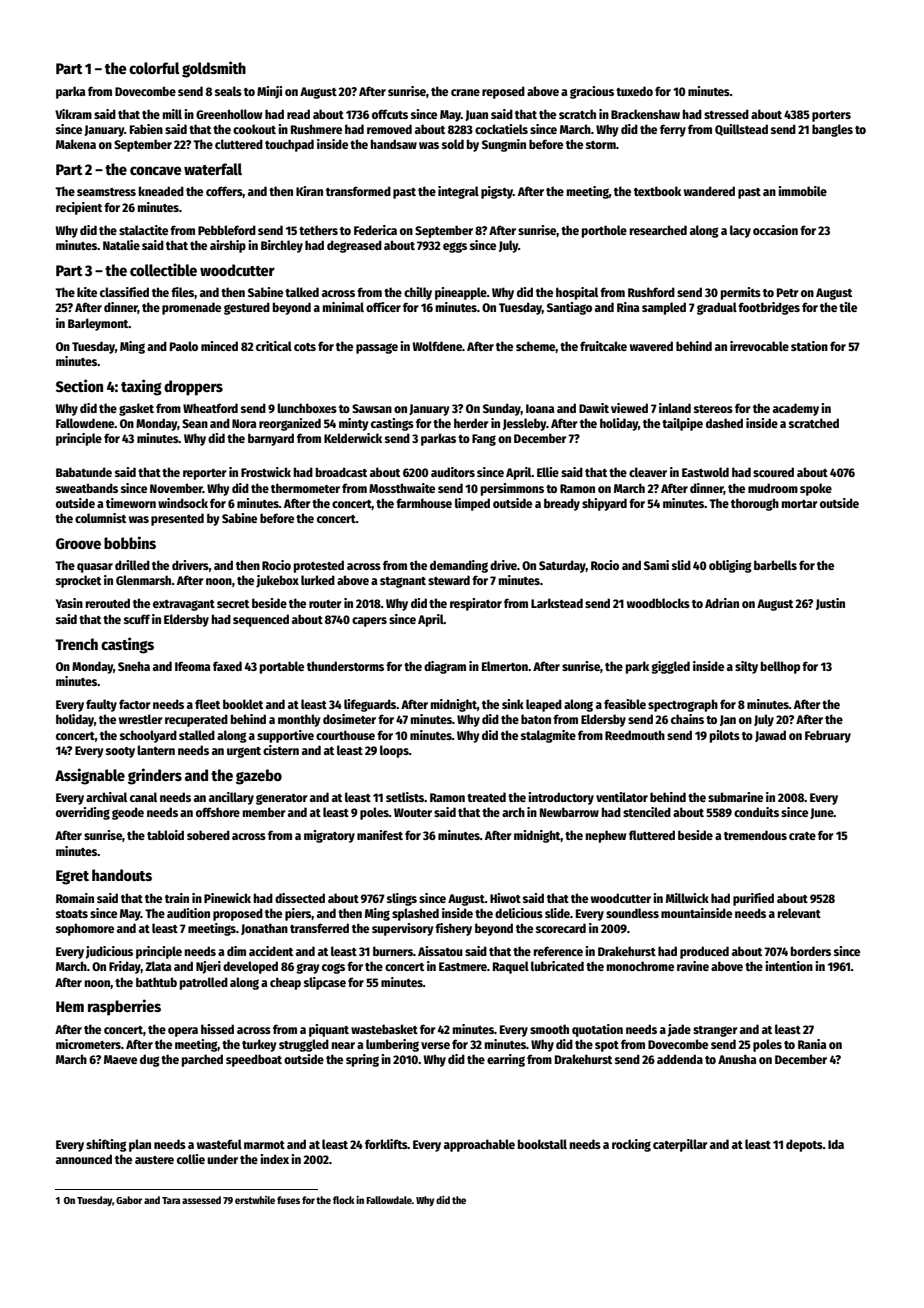  What do you see at coordinates (812, 1044) in the document?
I see `Rania` at bounding box center [812, 1044].
